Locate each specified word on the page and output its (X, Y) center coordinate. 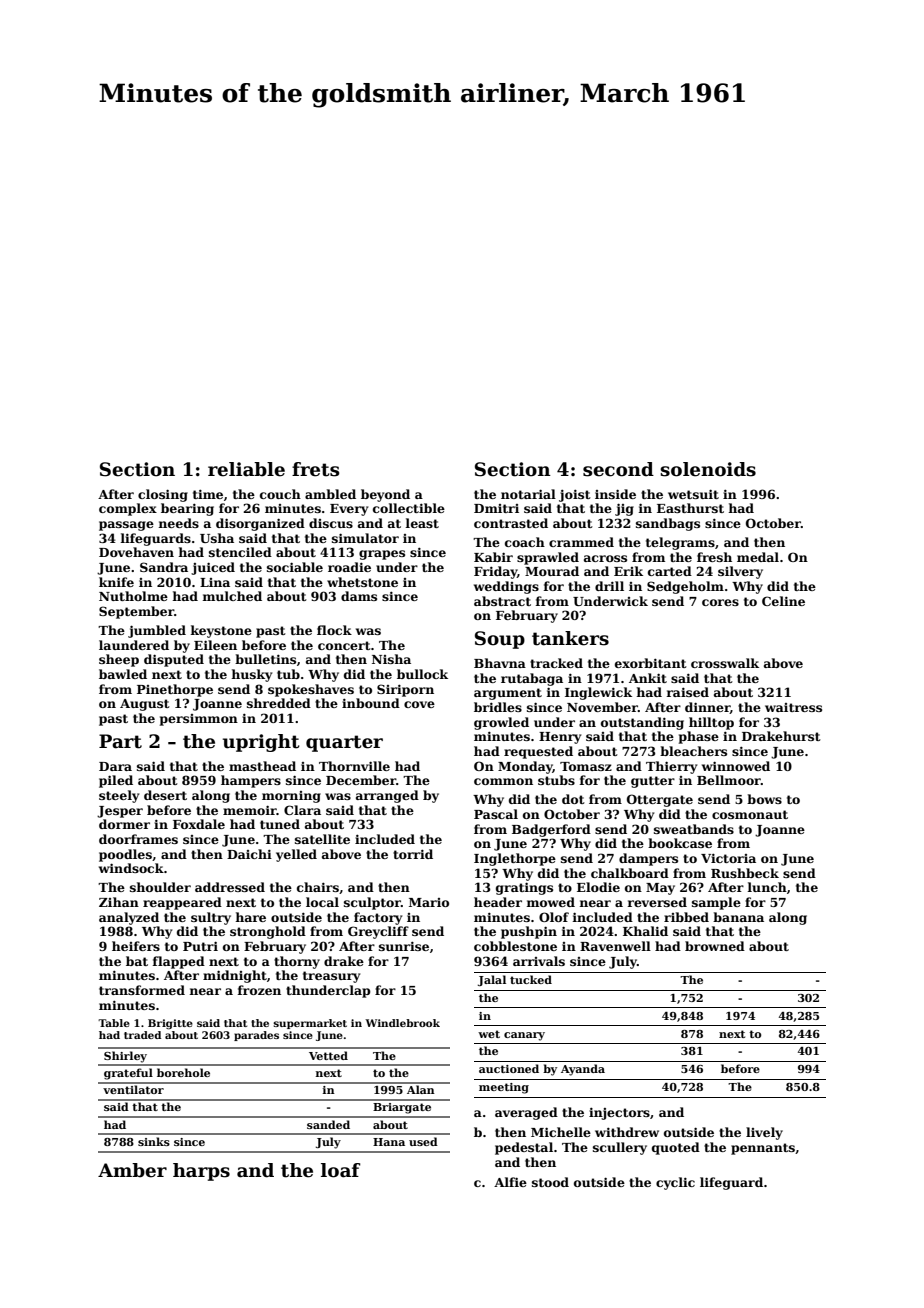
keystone (221, 631)
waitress (793, 707)
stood (550, 1182)
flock (334, 630)
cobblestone (515, 946)
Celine (783, 601)
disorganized (260, 524)
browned (715, 946)
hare (251, 917)
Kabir (493, 557)
